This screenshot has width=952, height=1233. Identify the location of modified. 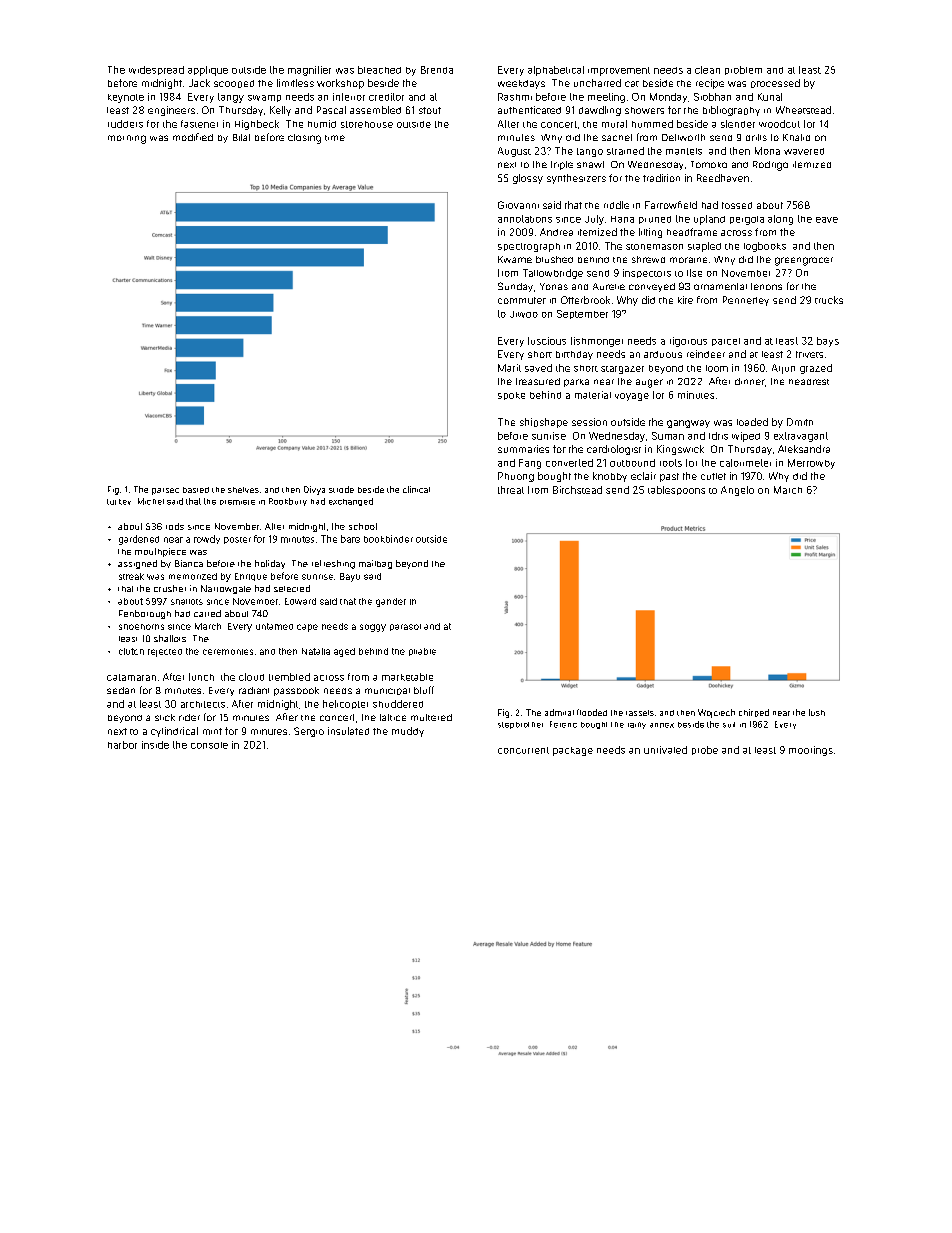
(193, 137).
